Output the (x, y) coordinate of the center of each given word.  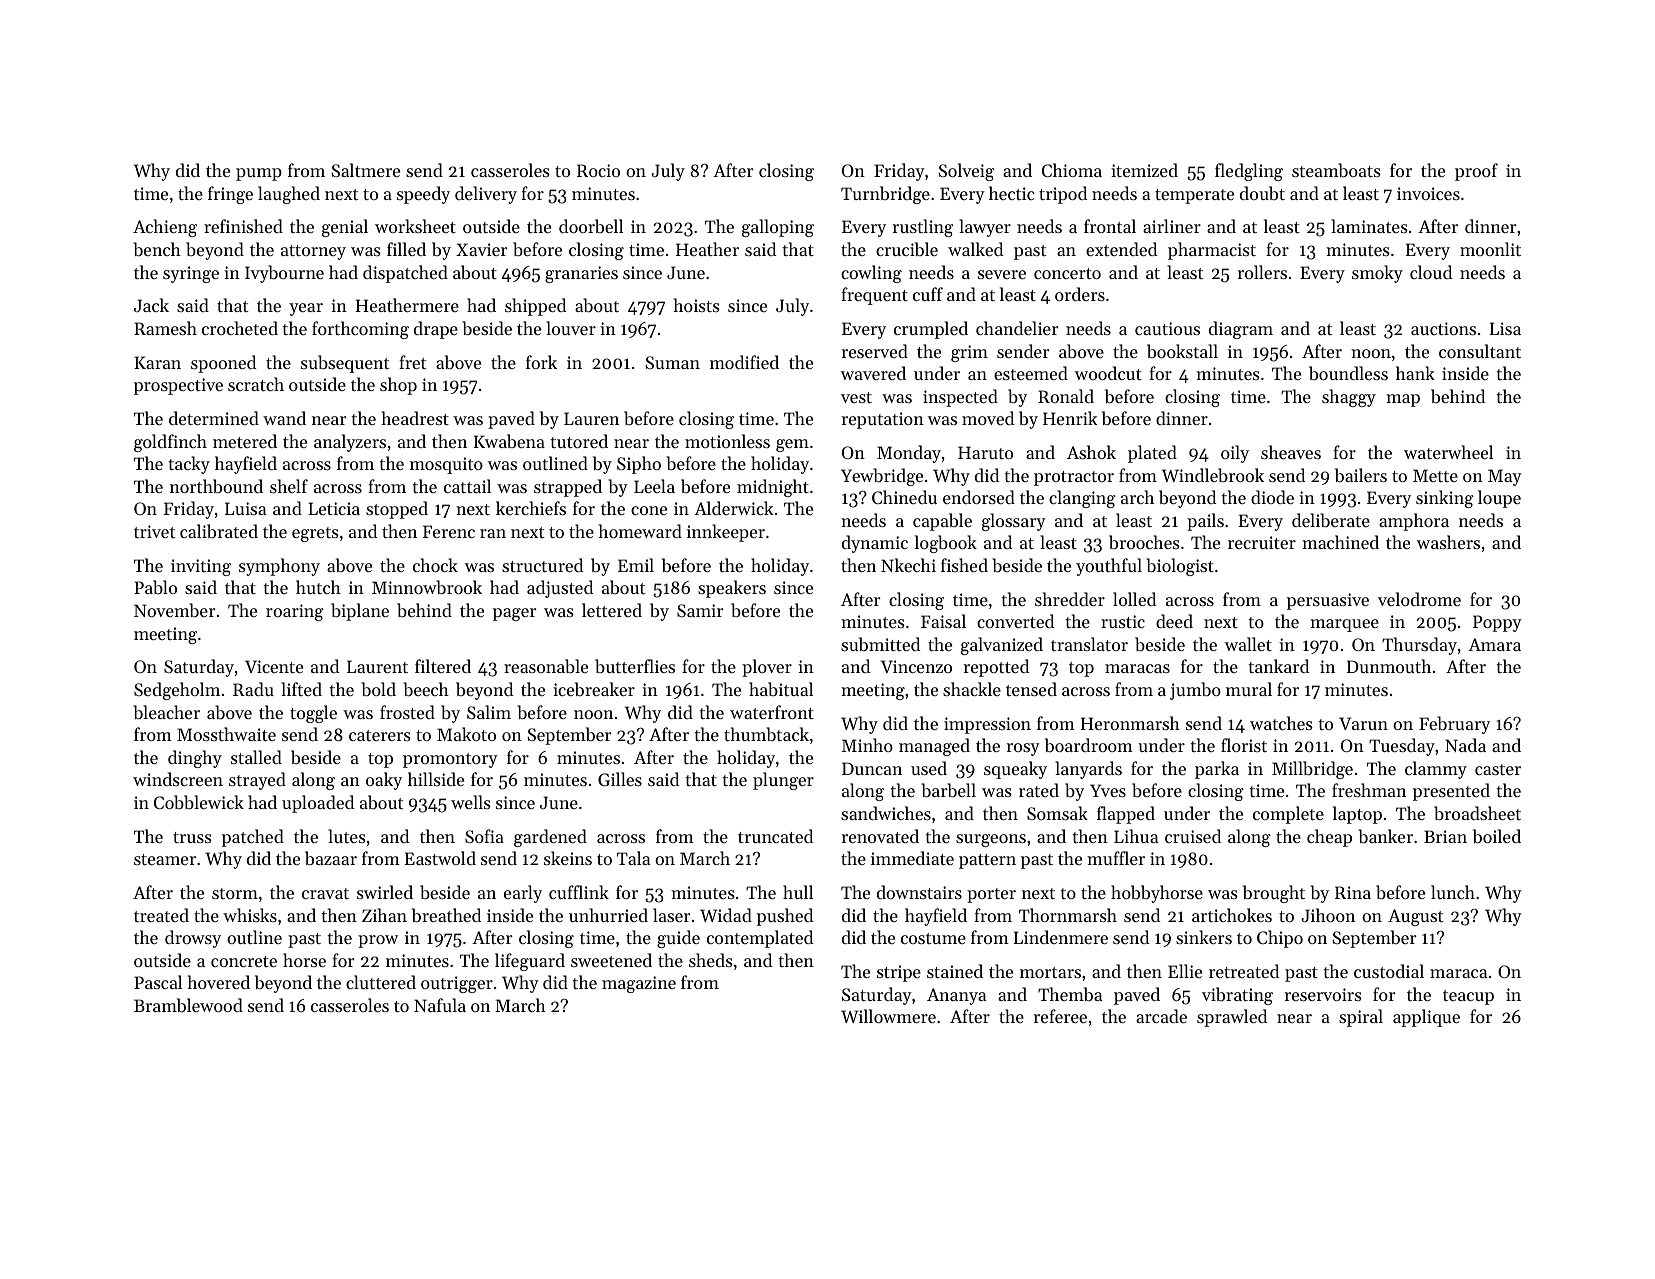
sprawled (1232, 1018)
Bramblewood (188, 1005)
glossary (1014, 522)
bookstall (1182, 351)
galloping (778, 228)
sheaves (1291, 452)
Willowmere (888, 1016)
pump (259, 174)
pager (514, 614)
